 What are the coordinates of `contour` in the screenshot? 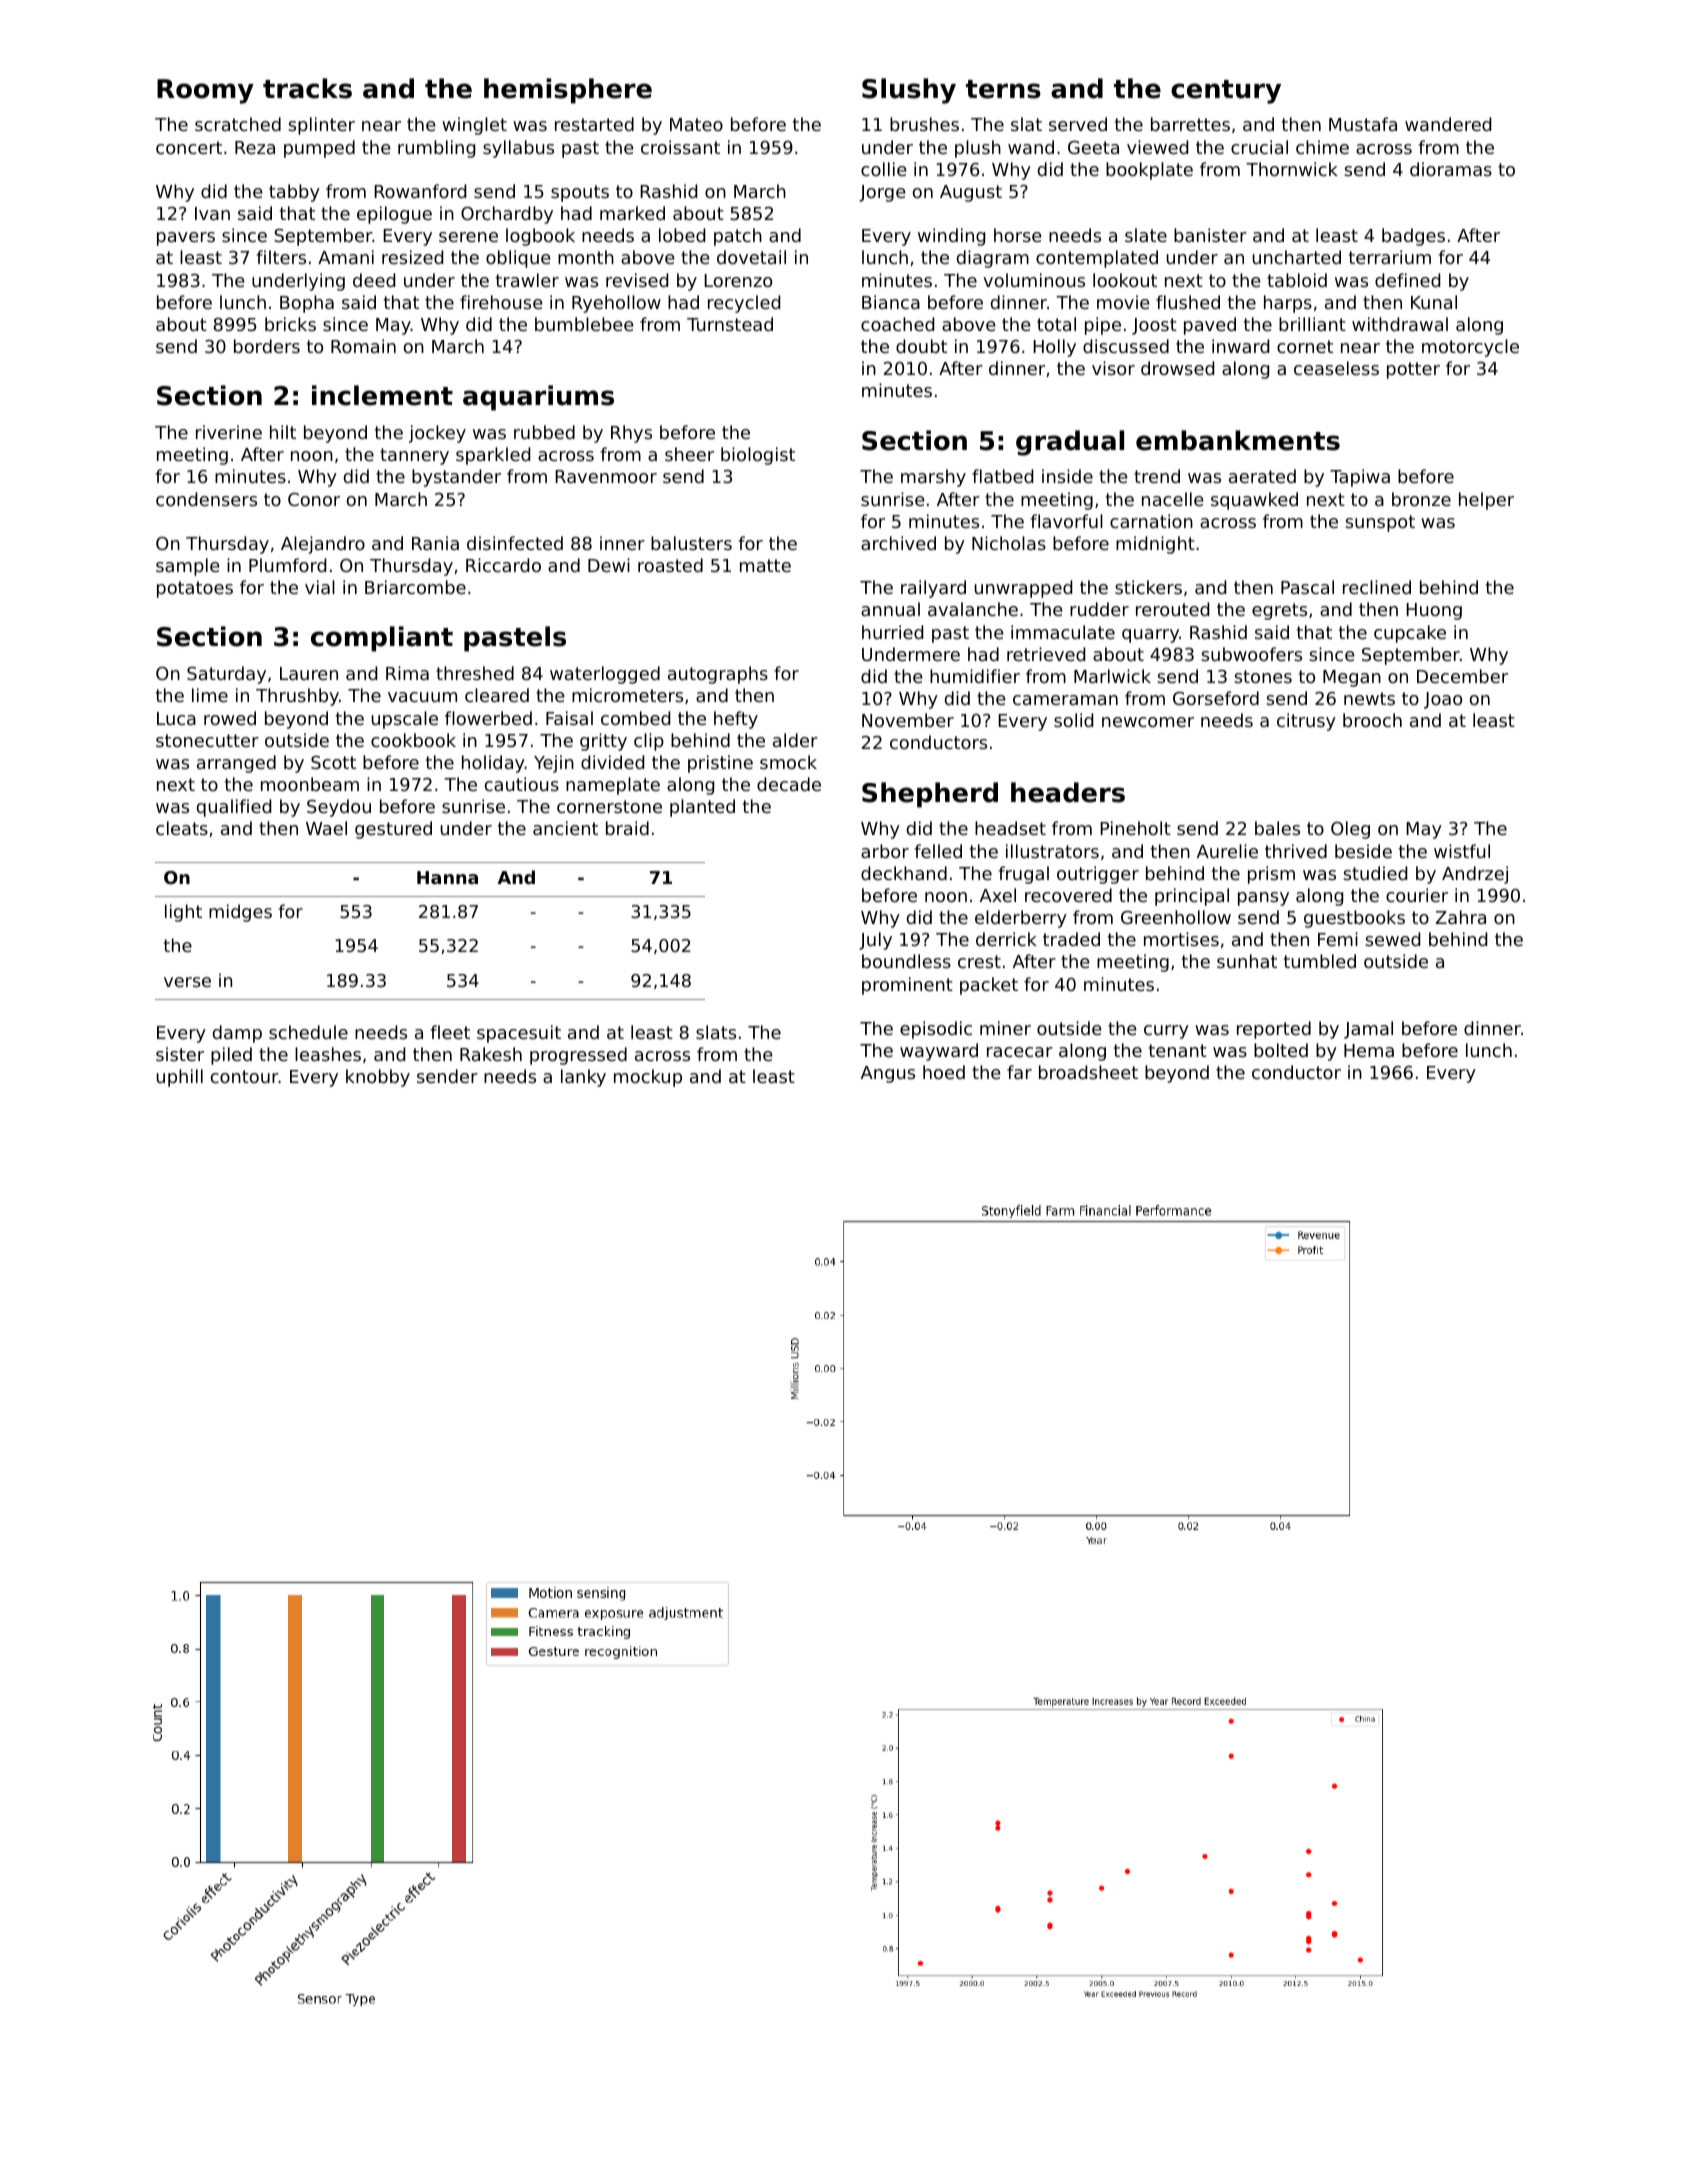 It's located at (245, 1076).
